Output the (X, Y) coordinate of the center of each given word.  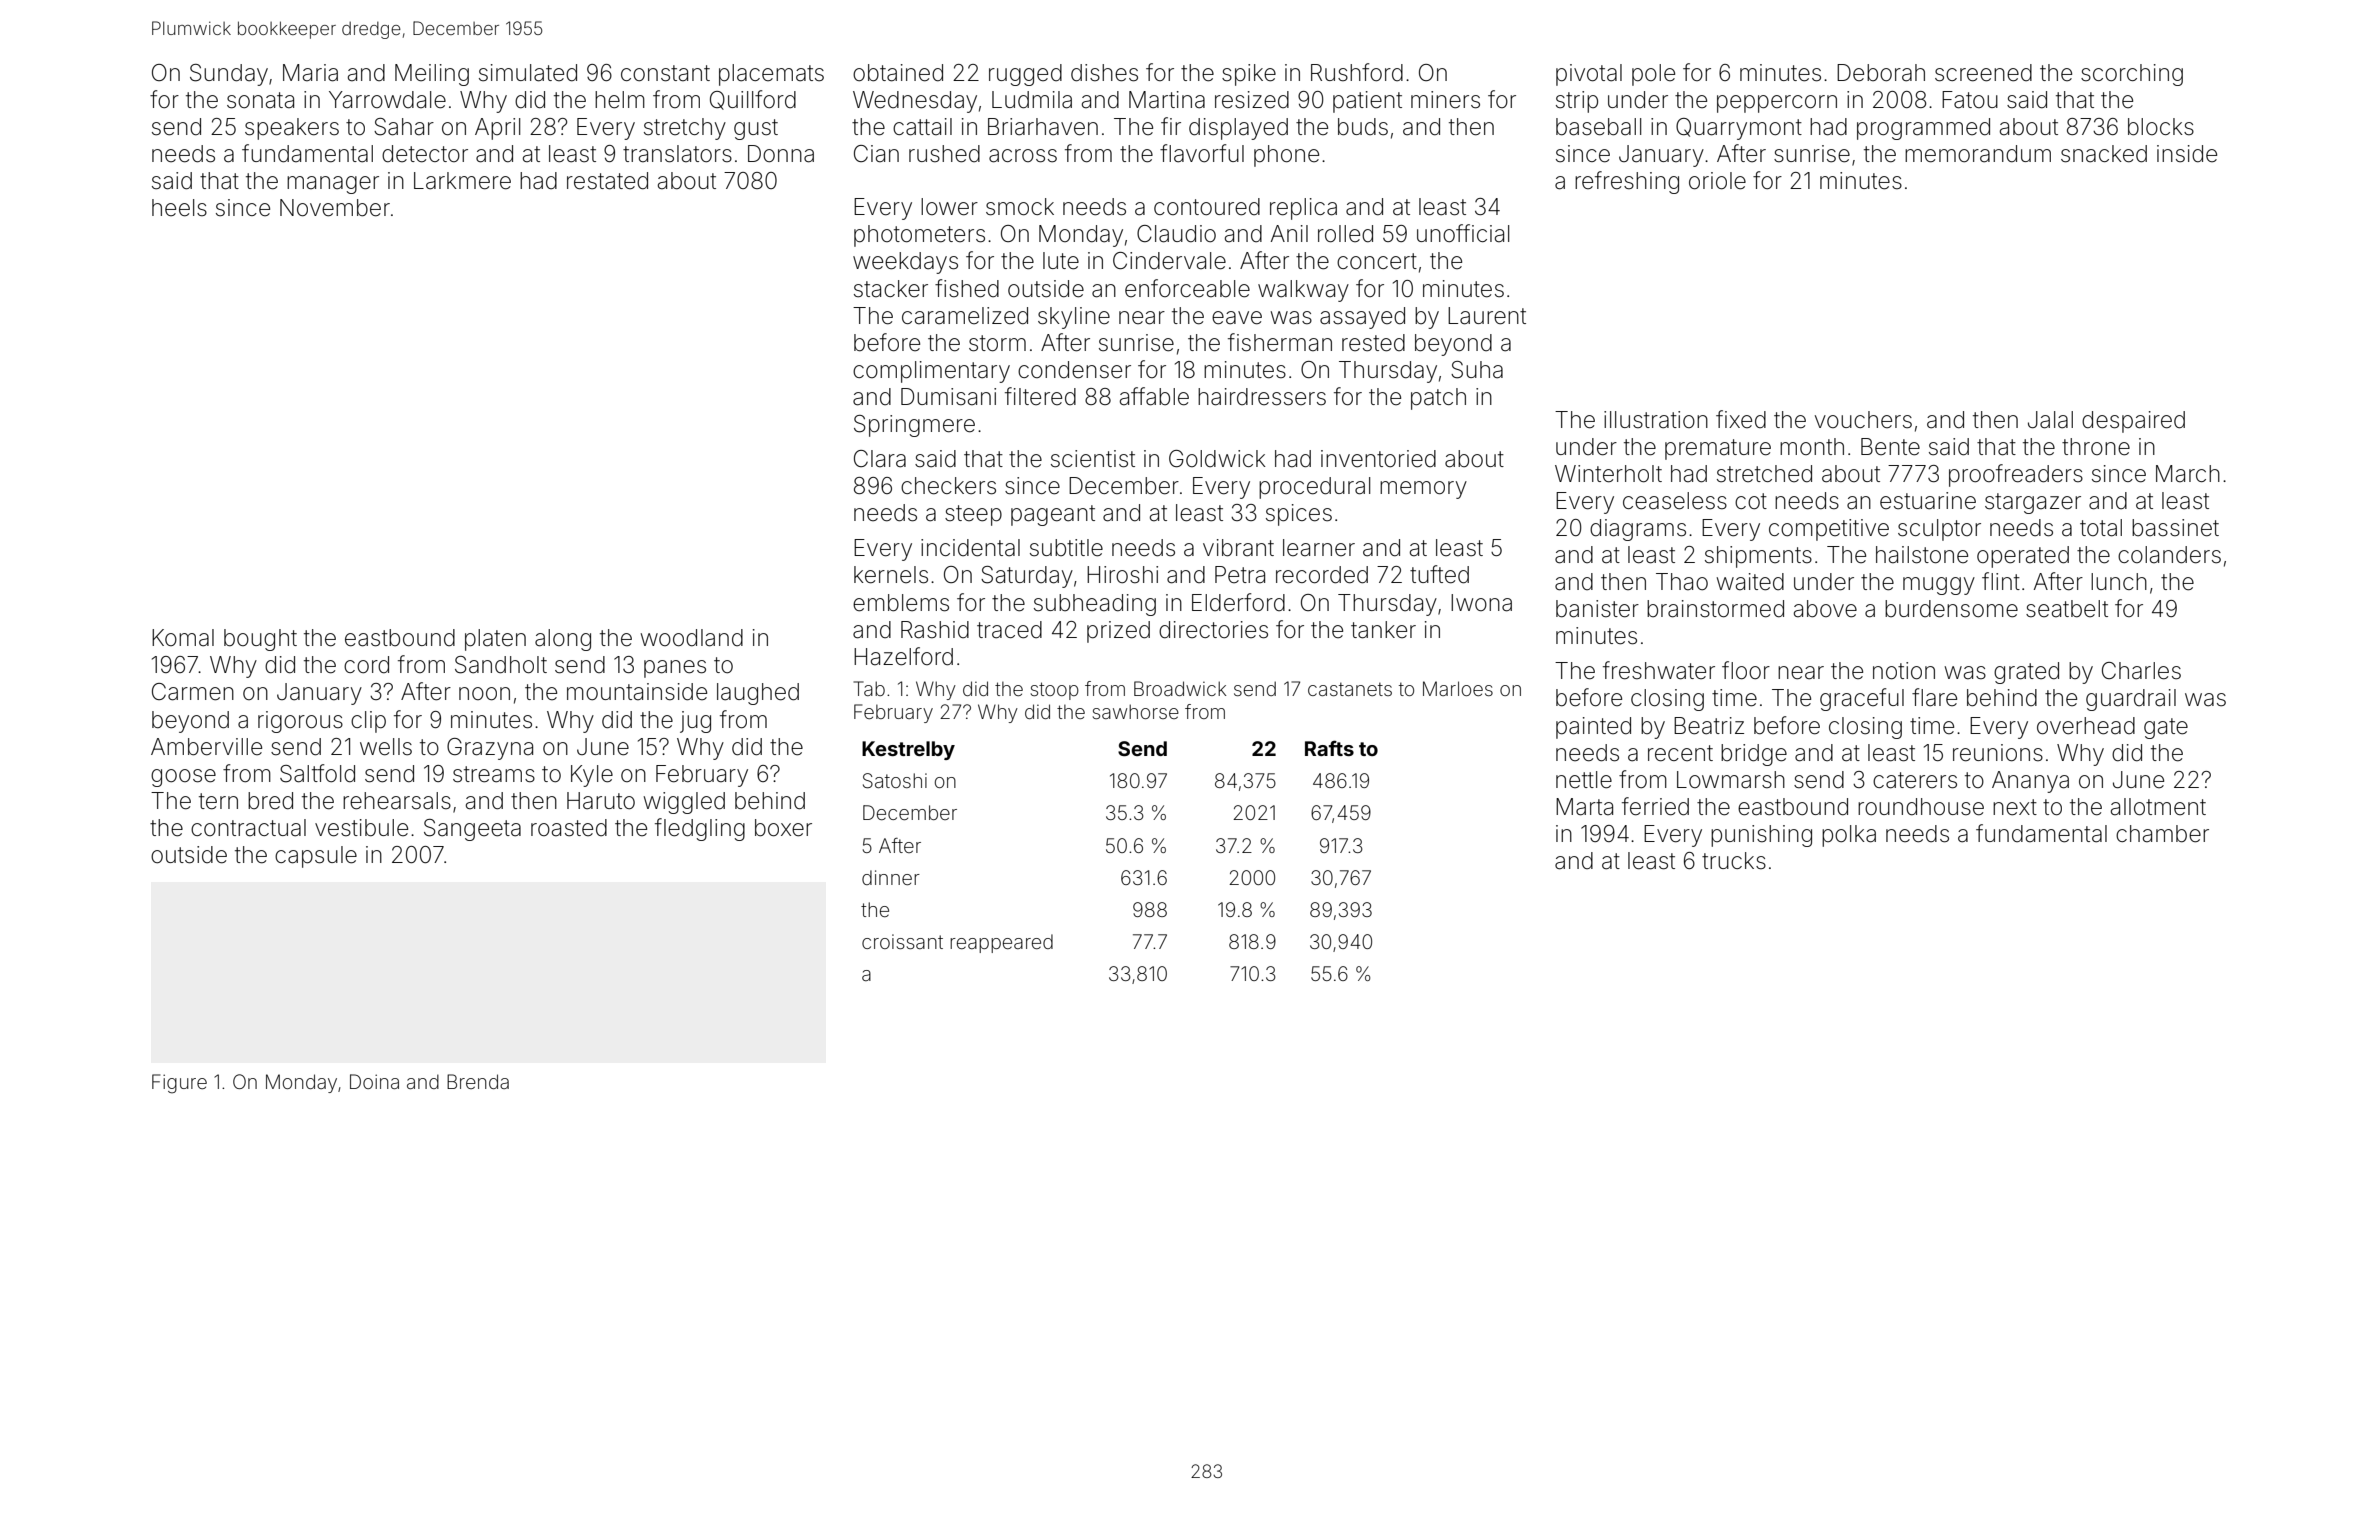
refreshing (1627, 182)
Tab (869, 688)
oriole (1717, 181)
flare (1934, 697)
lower (949, 207)
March (2188, 474)
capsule (316, 857)
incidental (970, 548)
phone (1286, 156)
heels (179, 208)
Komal (183, 638)
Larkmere (462, 181)
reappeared (1001, 943)
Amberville (206, 747)
